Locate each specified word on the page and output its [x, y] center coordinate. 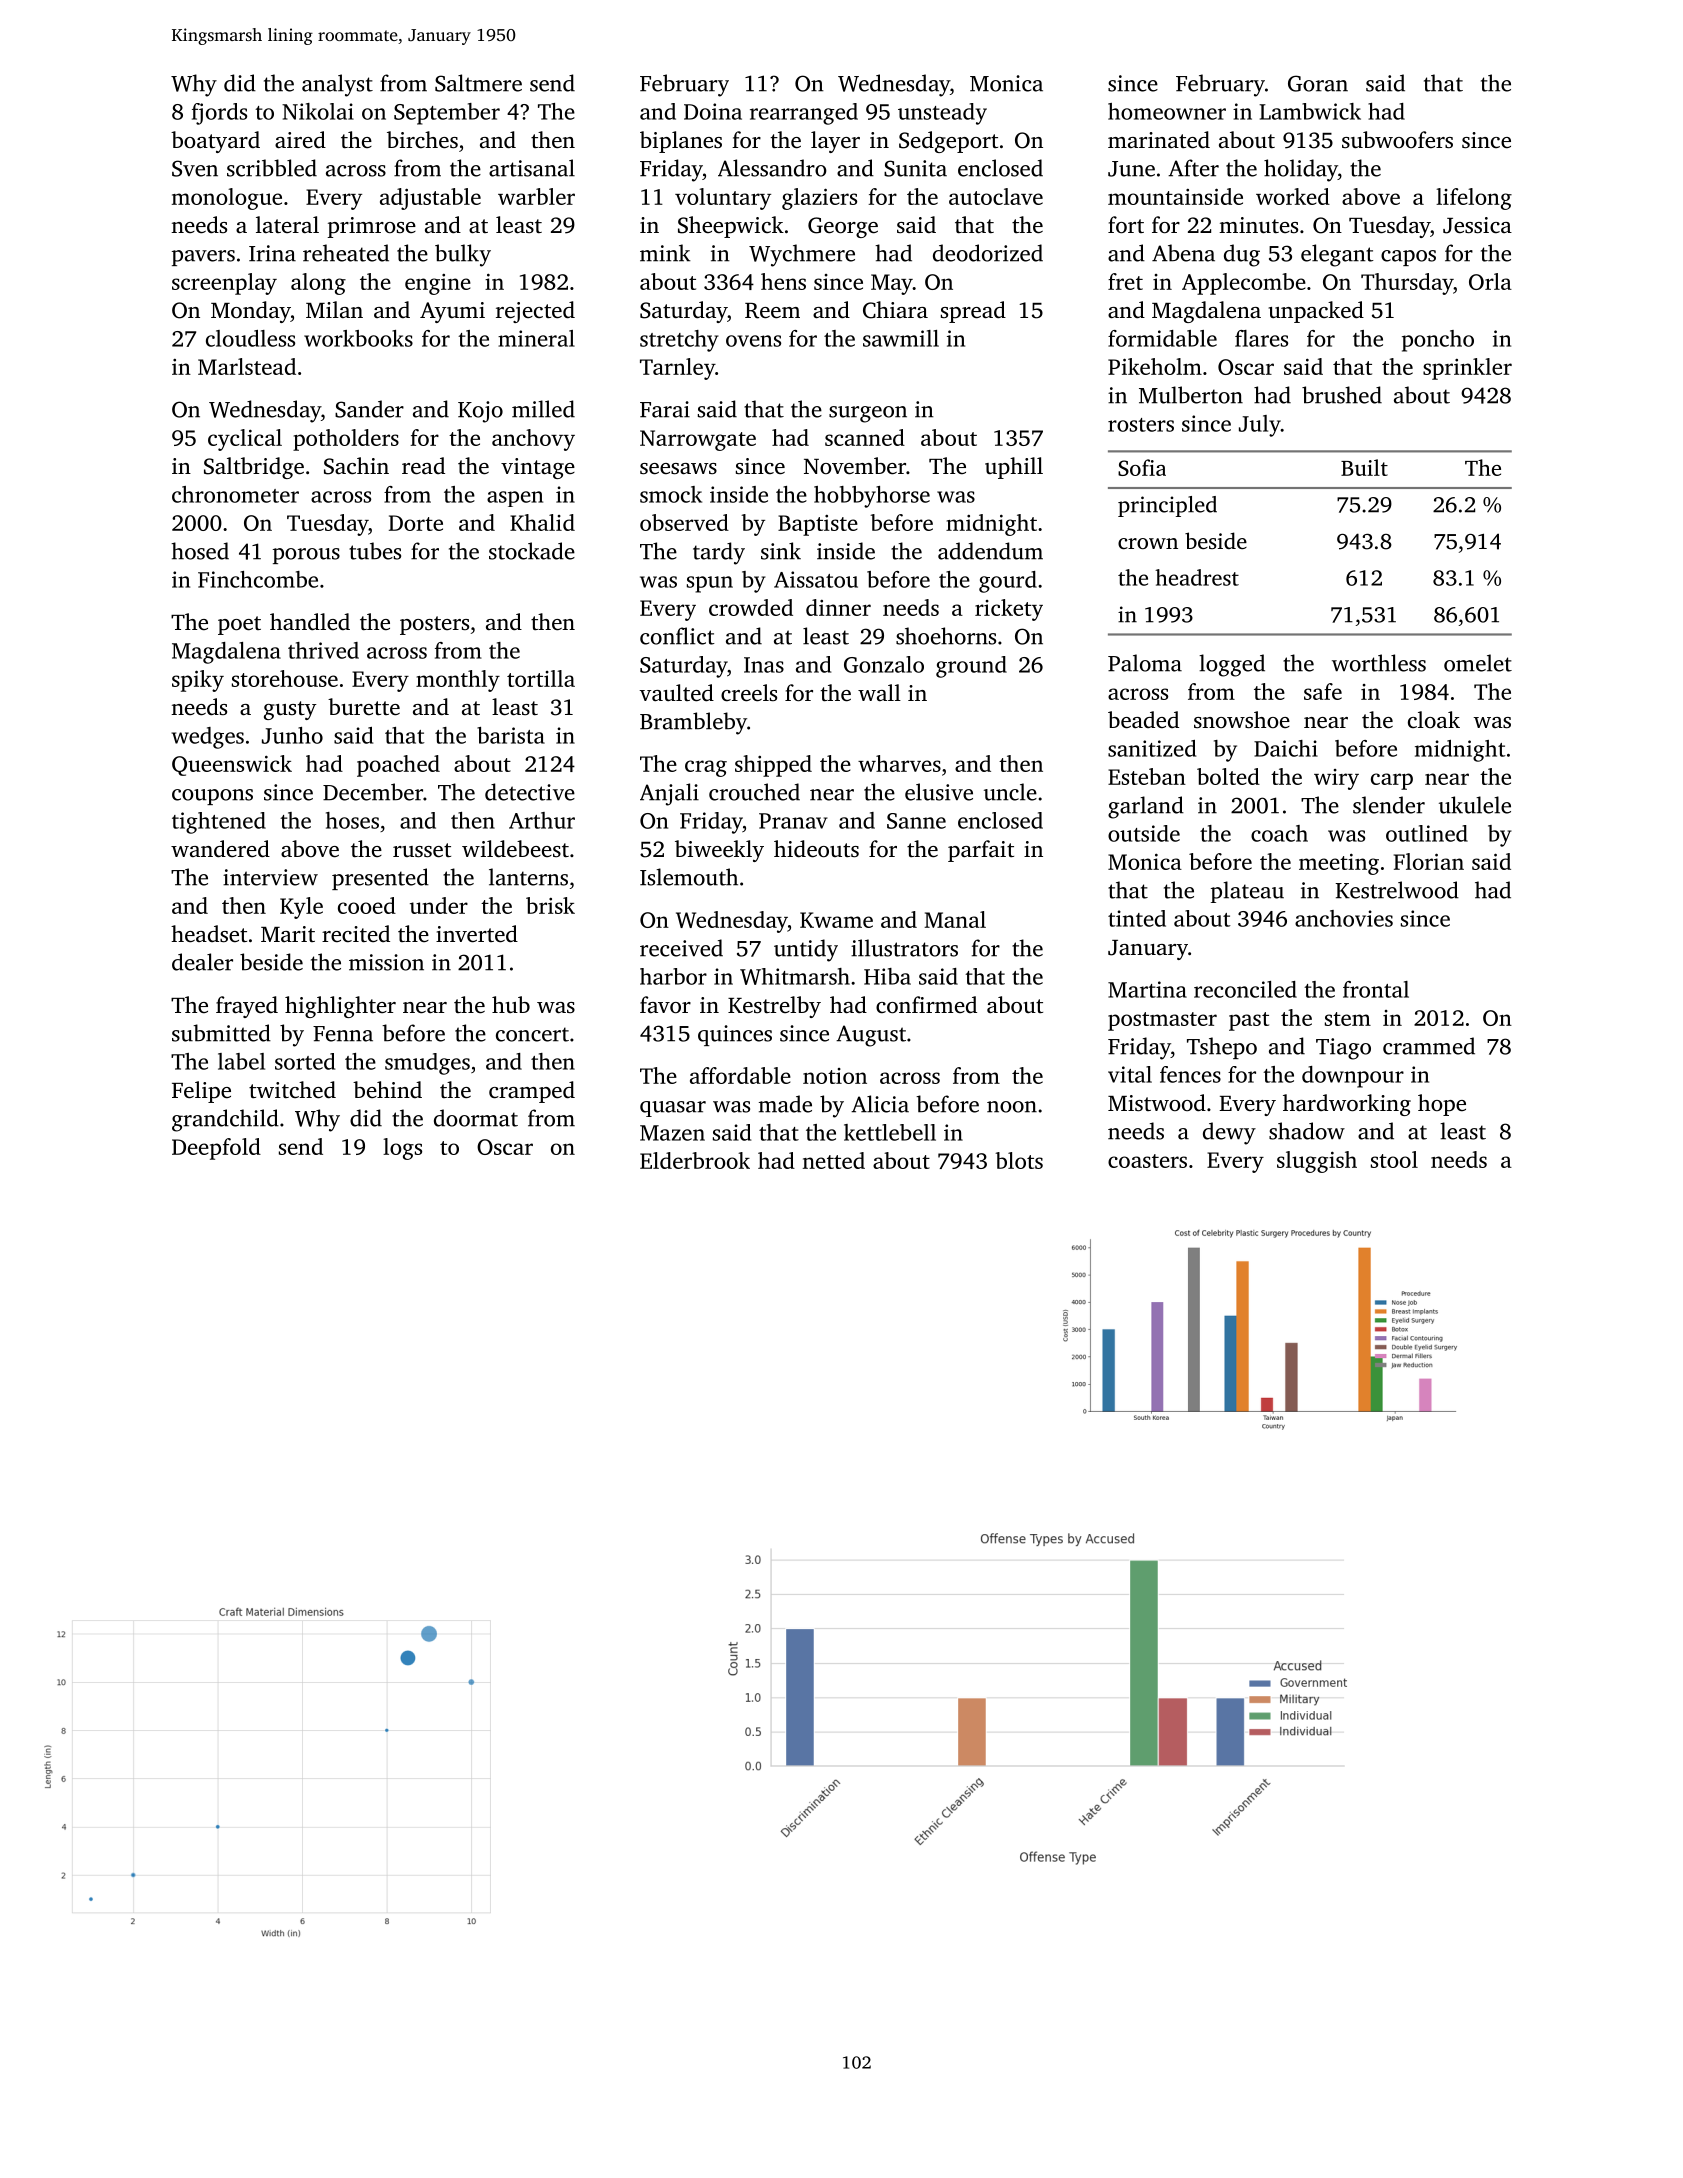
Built [1364, 467]
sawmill [901, 338]
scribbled [272, 168]
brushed [1342, 395]
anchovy [533, 440]
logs [402, 1149]
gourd [1008, 582]
